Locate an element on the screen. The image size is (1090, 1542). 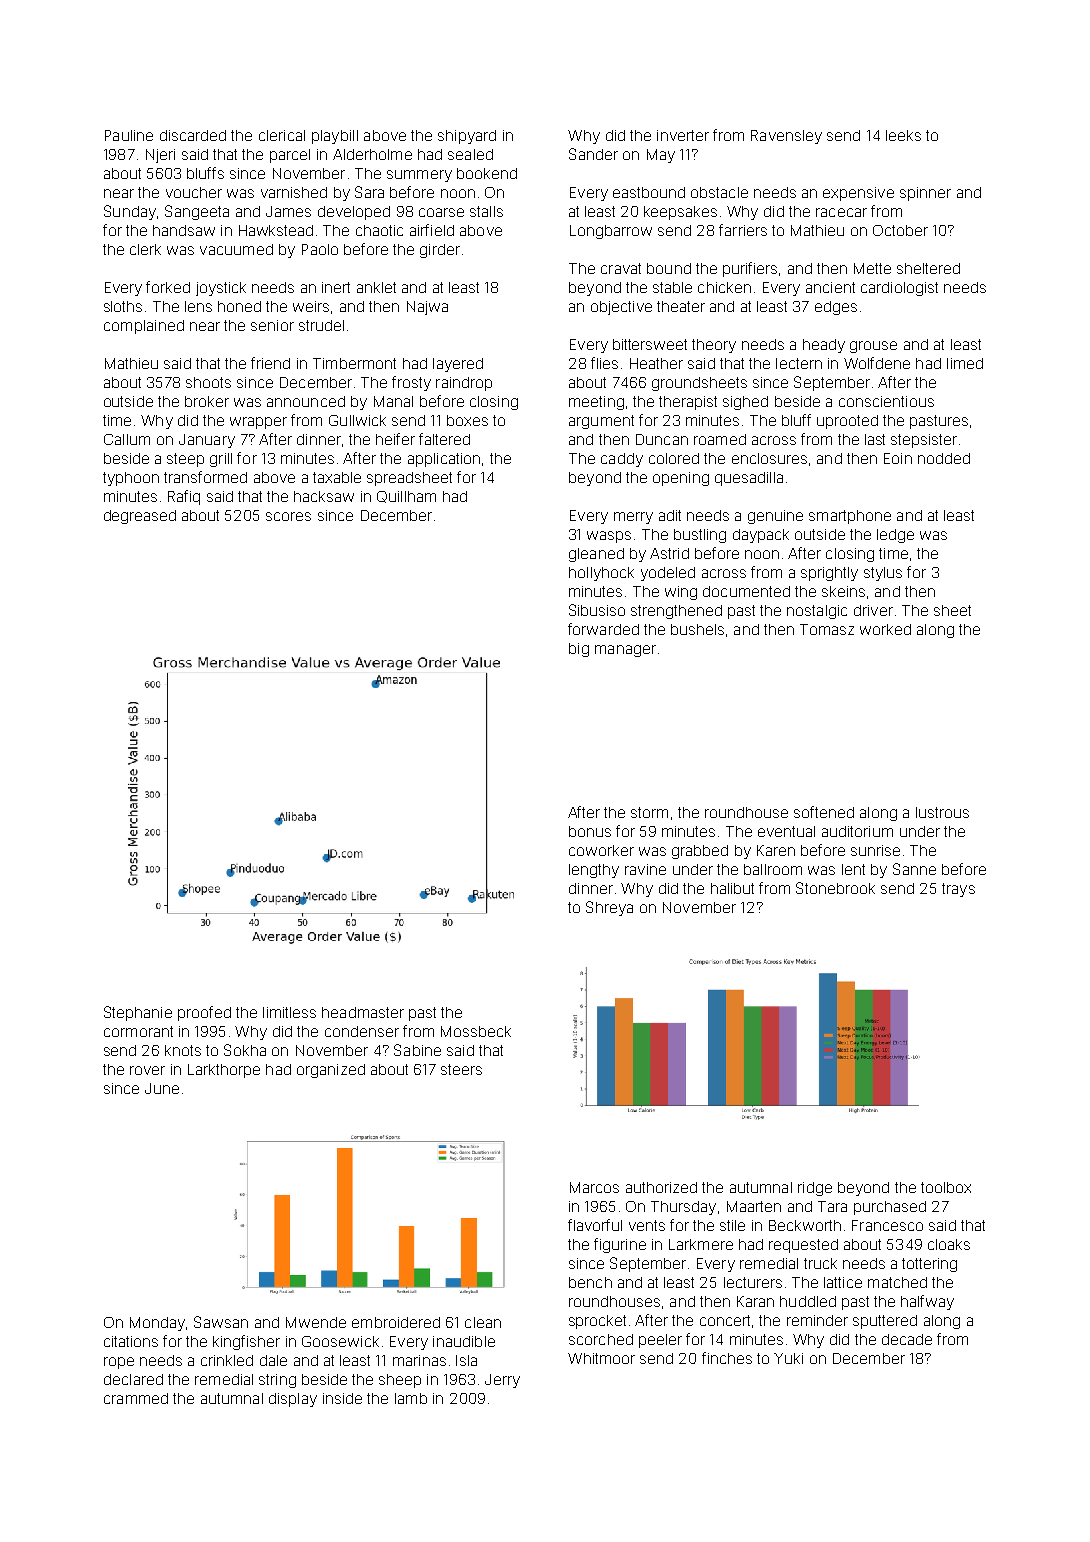
friend is located at coordinates (270, 363).
